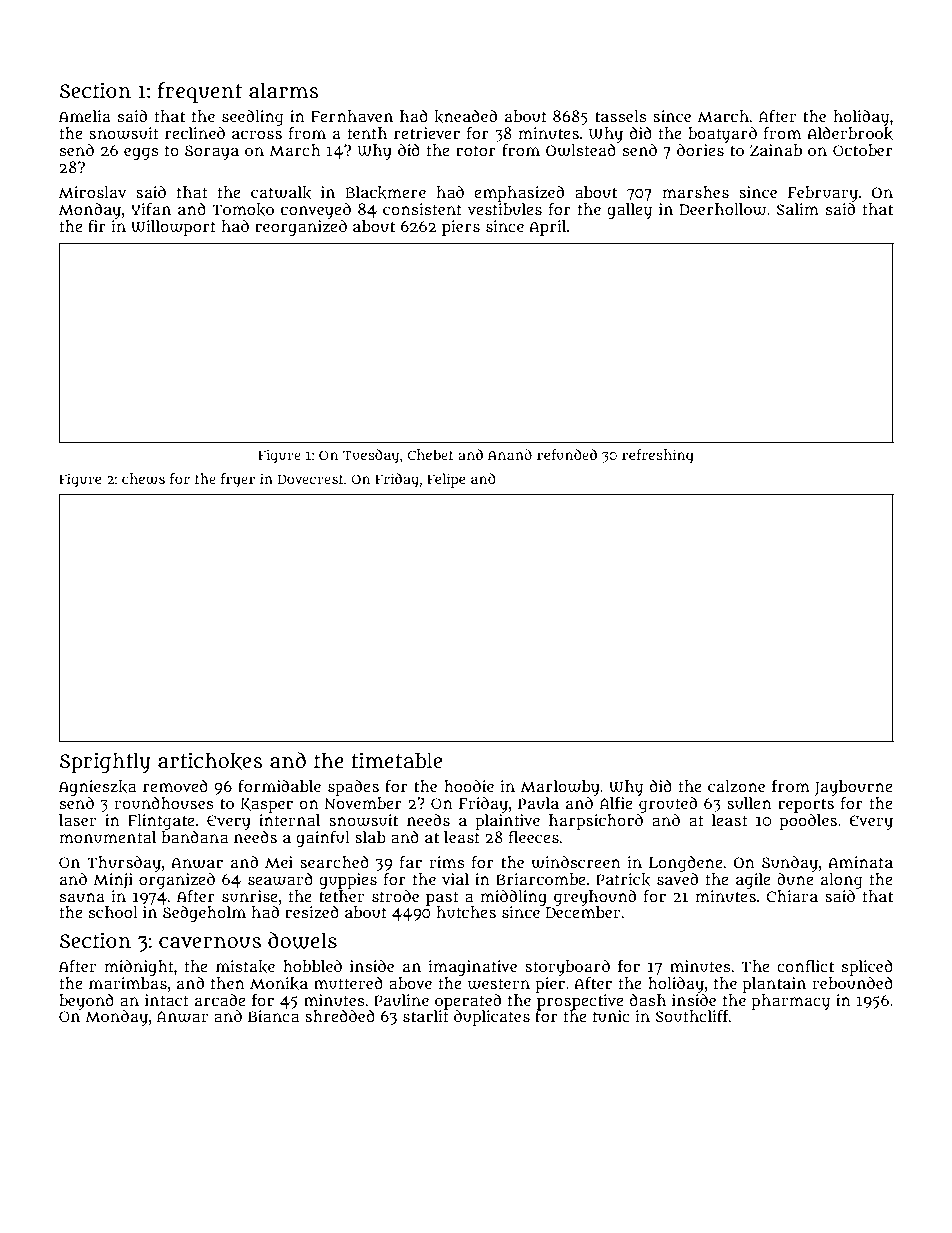 The height and width of the screenshot is (1233, 952). I want to click on artichokes, so click(210, 761).
